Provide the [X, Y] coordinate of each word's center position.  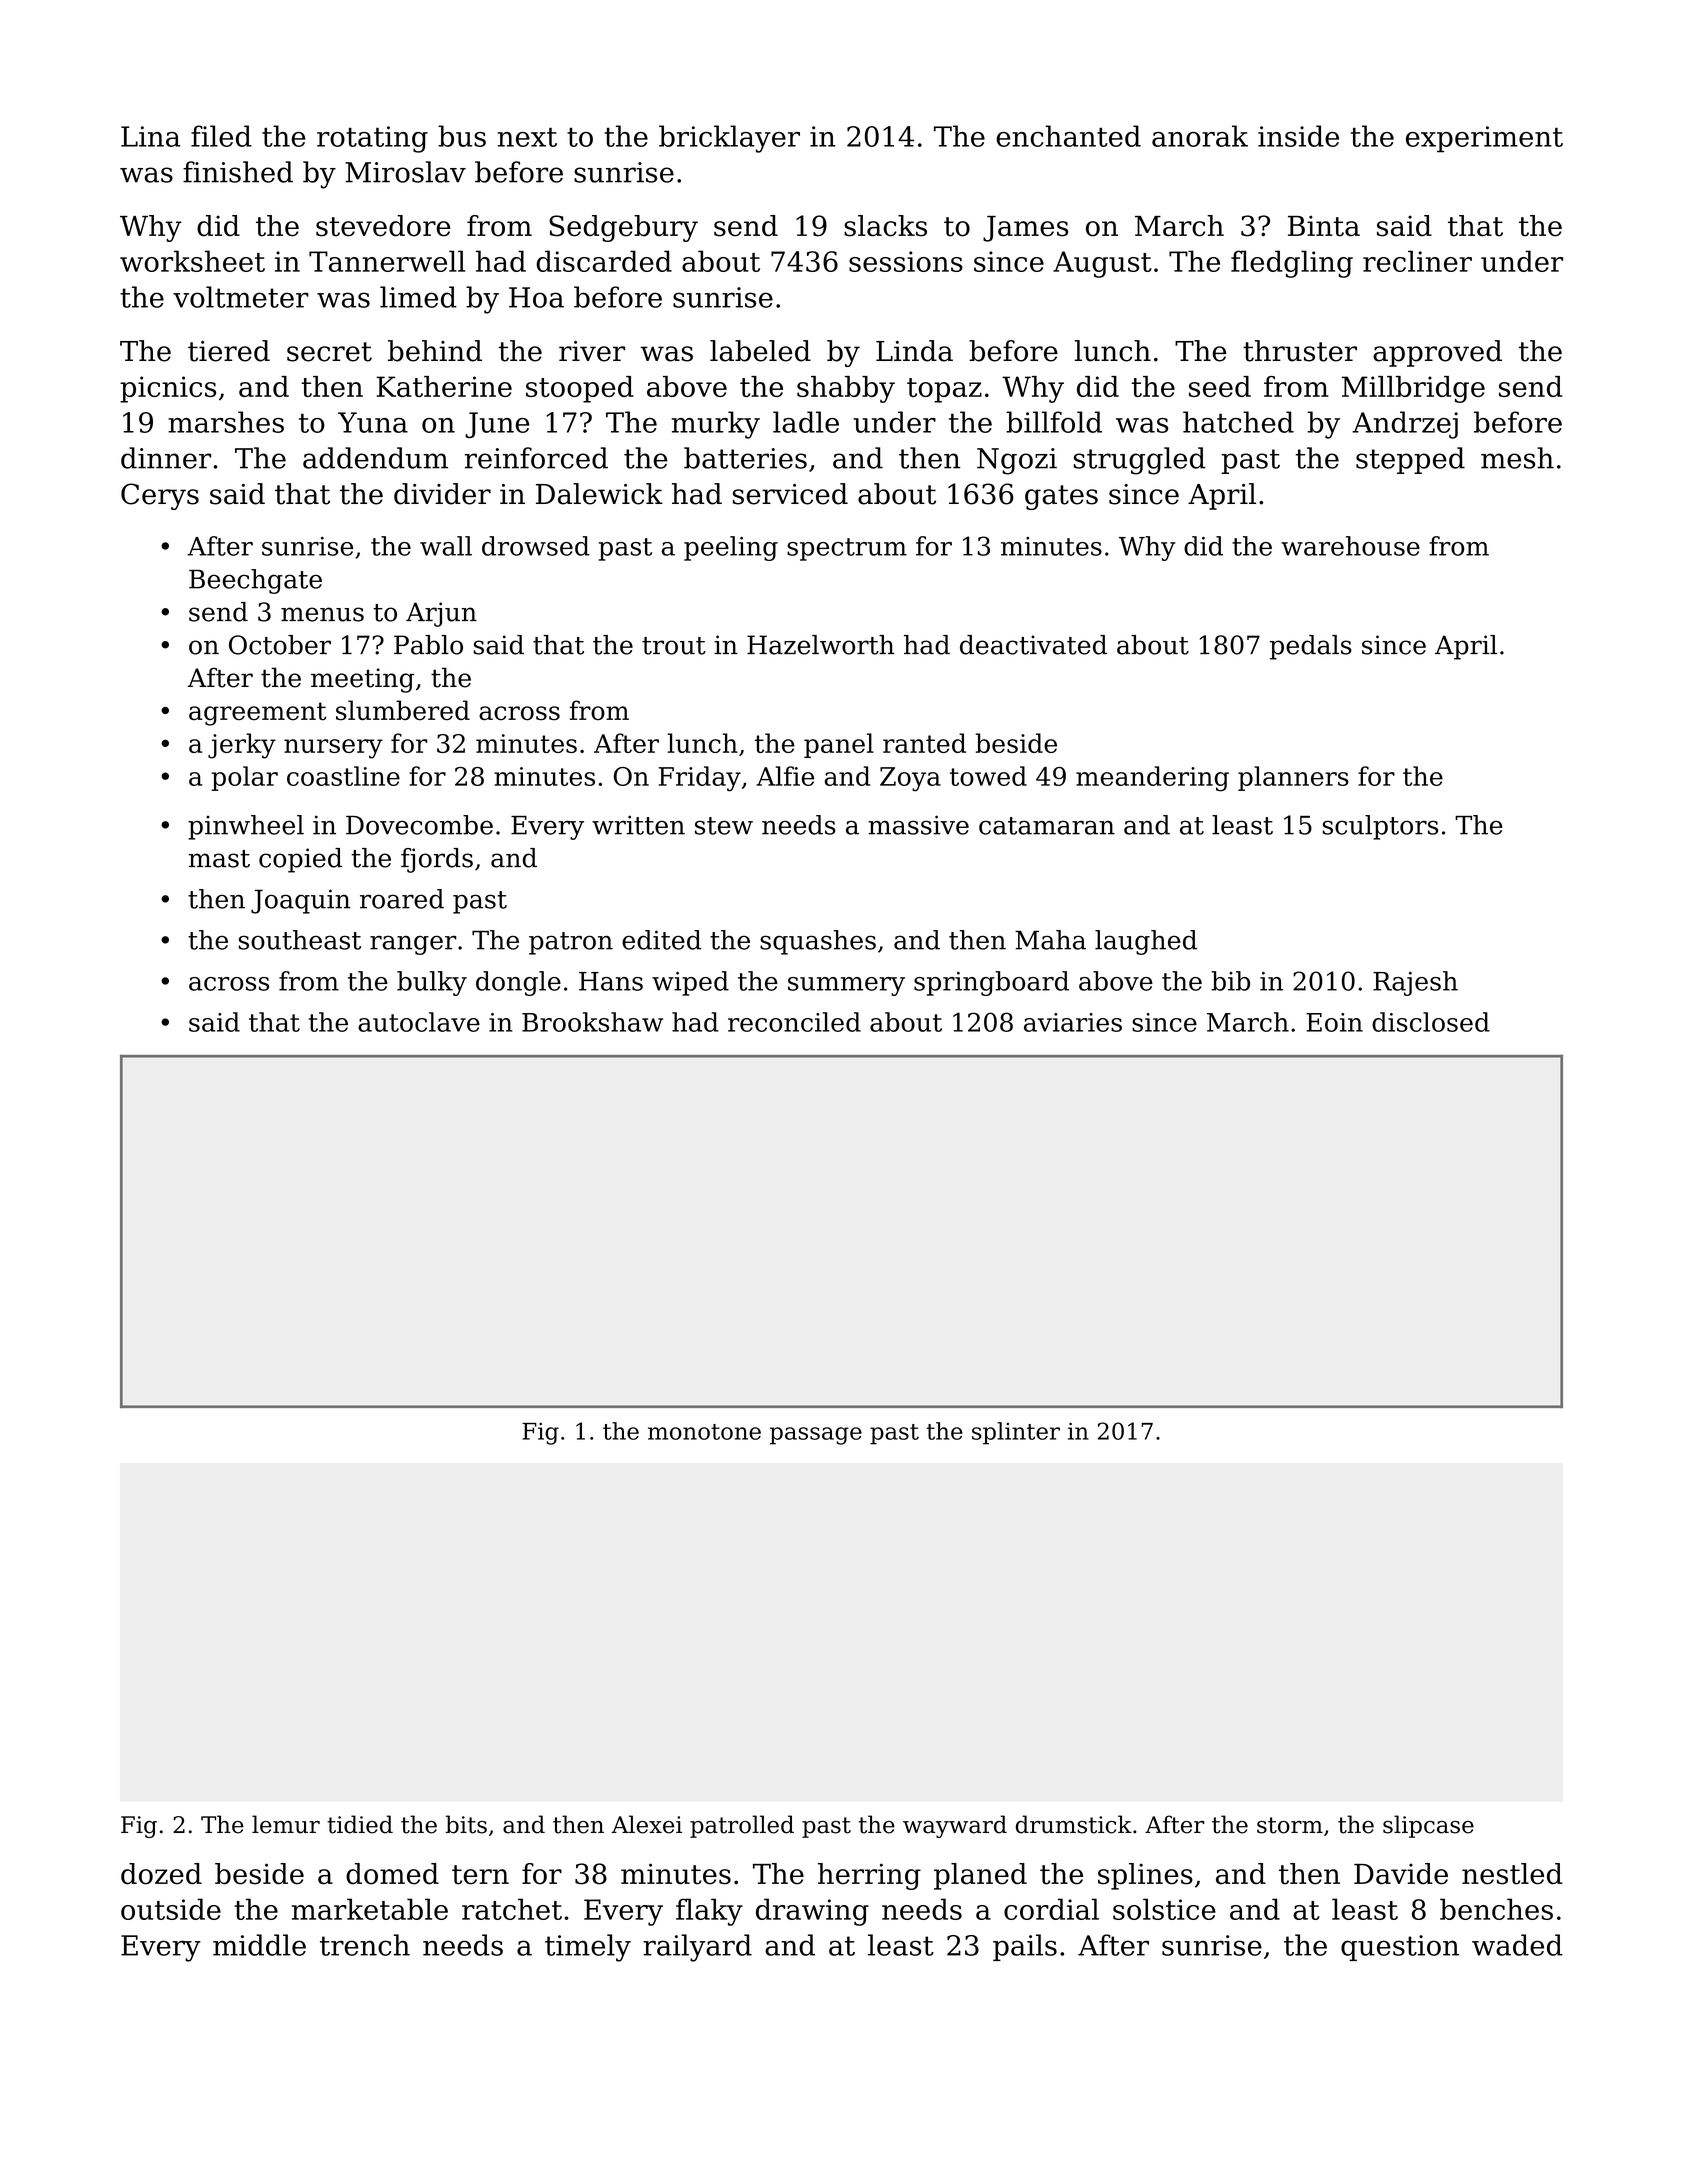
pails [1025, 1947]
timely [588, 1948]
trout [674, 646]
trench [365, 1945]
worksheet [192, 261]
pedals [1311, 647]
